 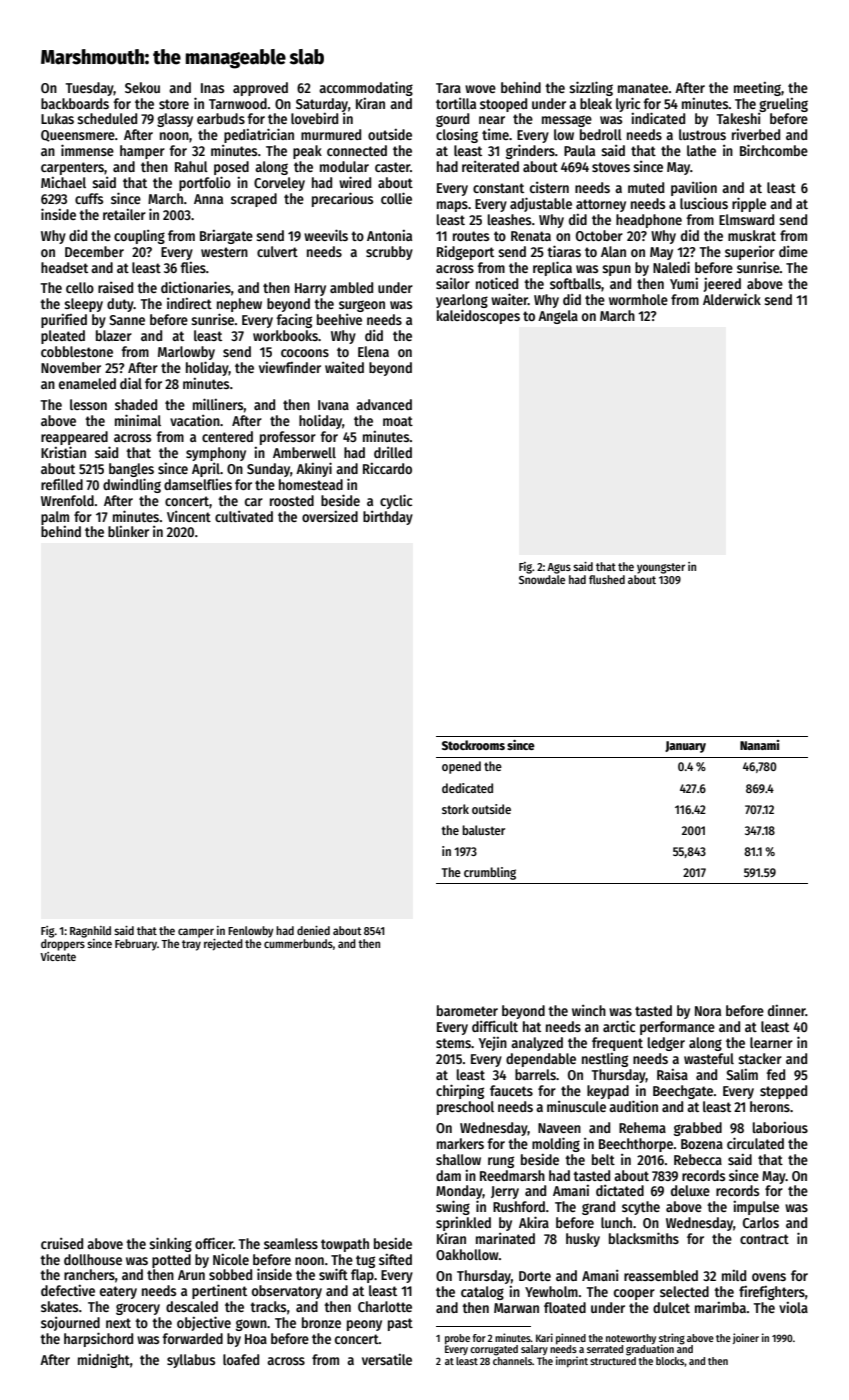 What do you see at coordinates (90, 932) in the screenshot?
I see `Ragnhild` at bounding box center [90, 932].
